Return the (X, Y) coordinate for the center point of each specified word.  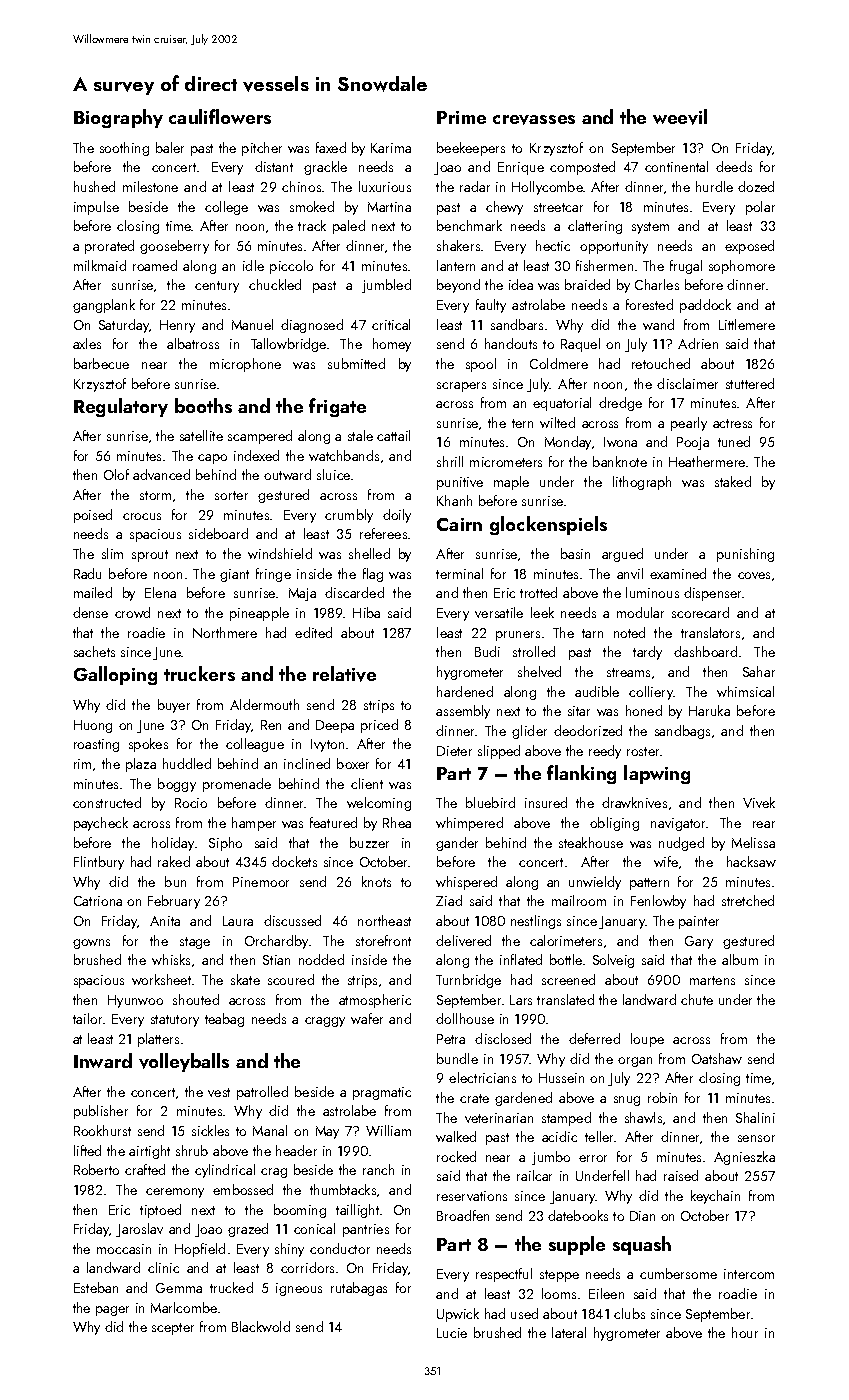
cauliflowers (220, 116)
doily (397, 516)
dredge (620, 404)
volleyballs (184, 1062)
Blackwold (261, 1326)
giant (234, 575)
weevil (680, 117)
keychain (715, 1197)
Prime (461, 117)
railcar (534, 1175)
